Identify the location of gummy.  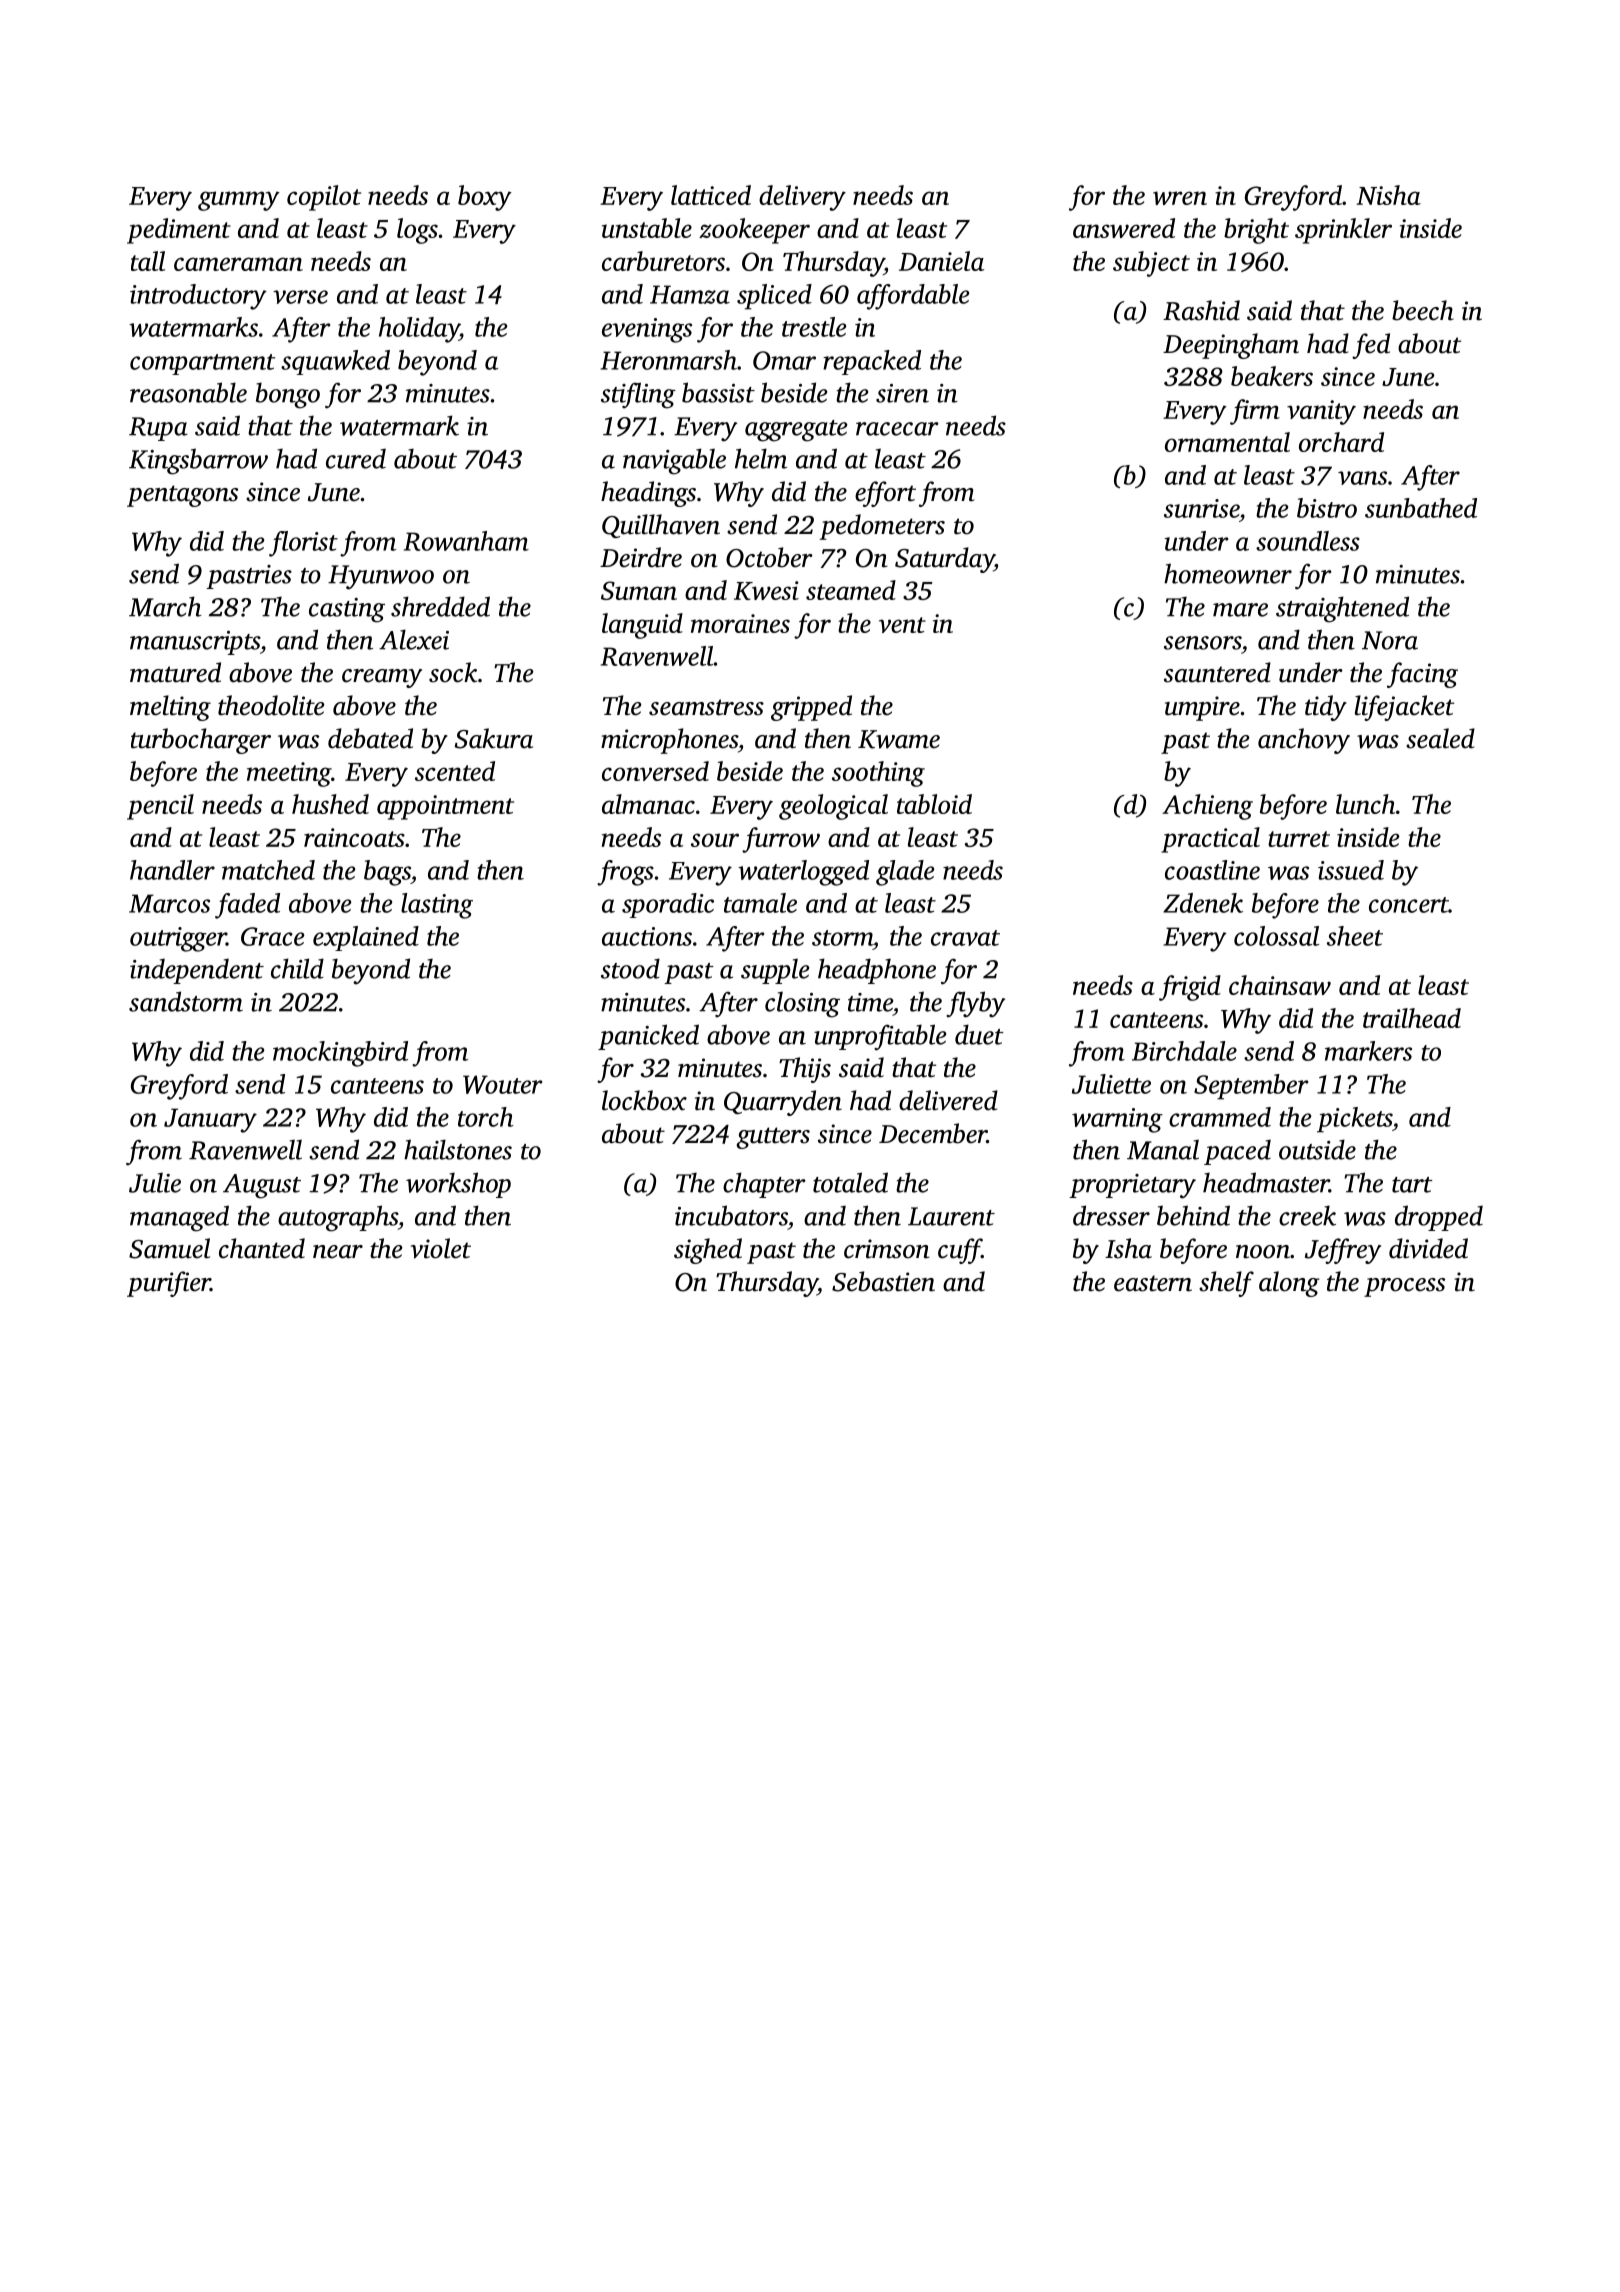
(239, 201).
